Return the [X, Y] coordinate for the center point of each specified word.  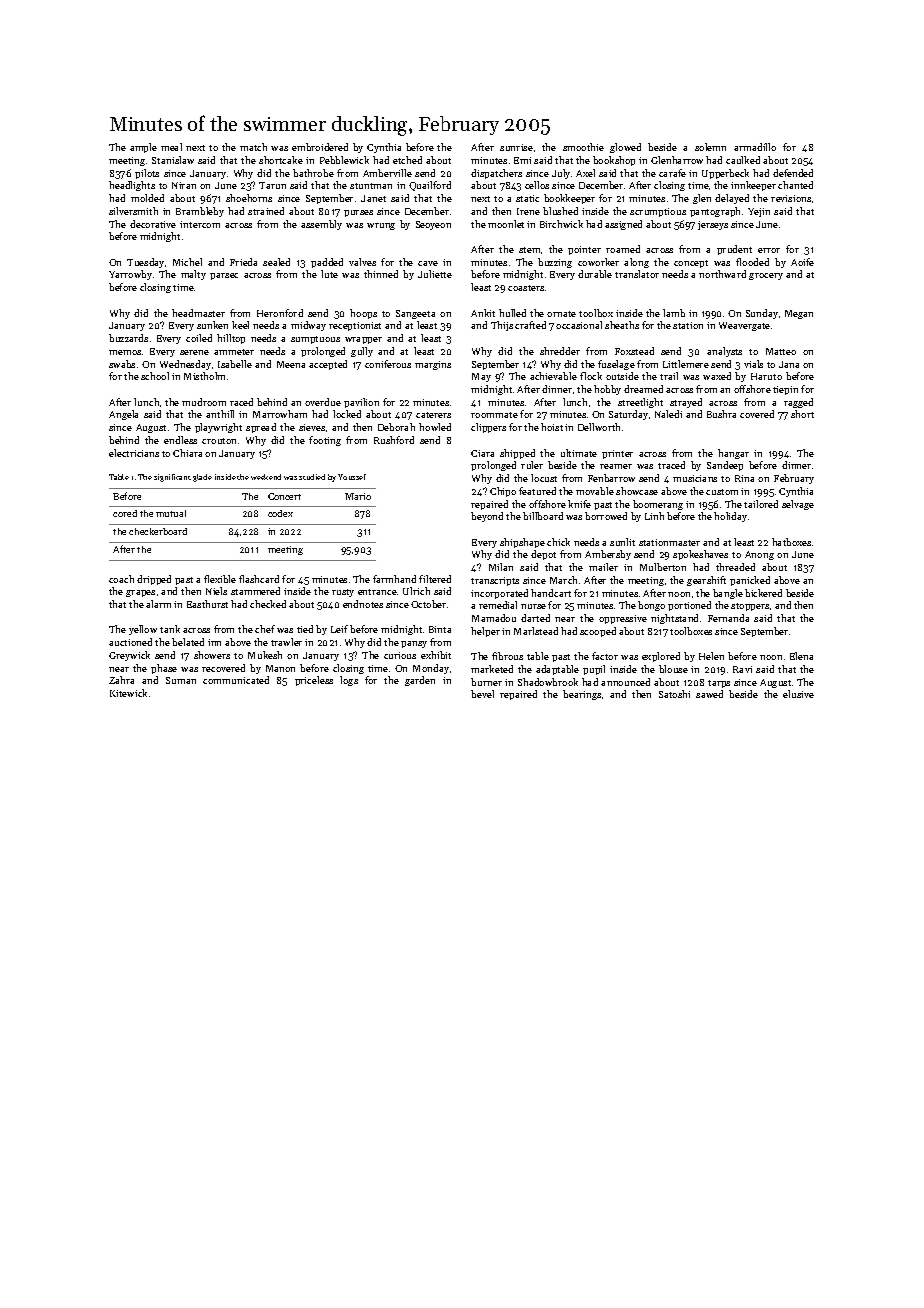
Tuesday [145, 263]
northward [722, 274]
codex [280, 513]
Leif [339, 629]
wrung [381, 226]
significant [172, 478]
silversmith [133, 211]
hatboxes [791, 542]
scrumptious [658, 212]
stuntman [371, 186]
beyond [487, 517]
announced [625, 682]
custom [722, 492]
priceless [314, 681]
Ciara [482, 453]
